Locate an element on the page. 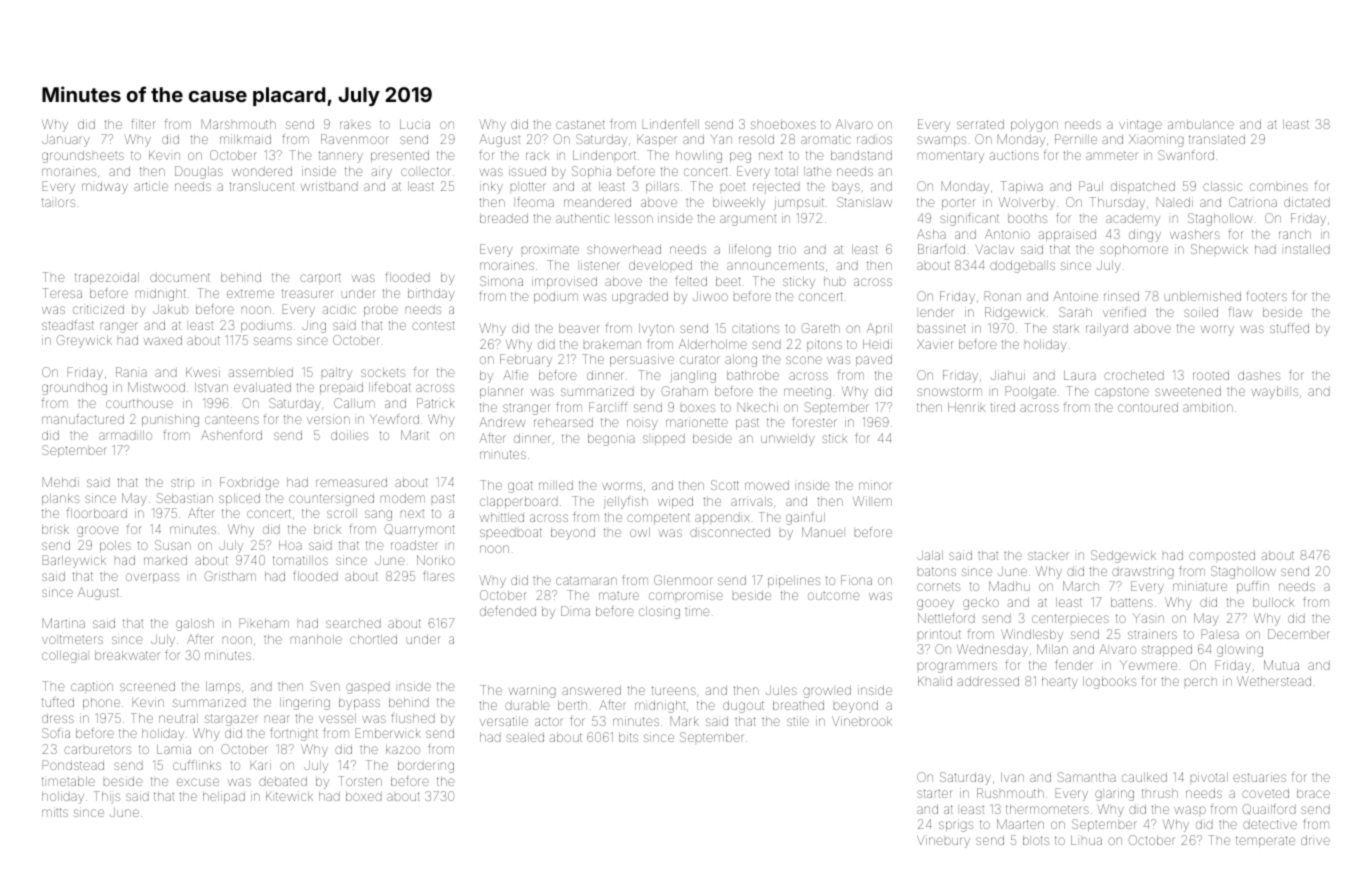  appendix is located at coordinates (722, 518).
